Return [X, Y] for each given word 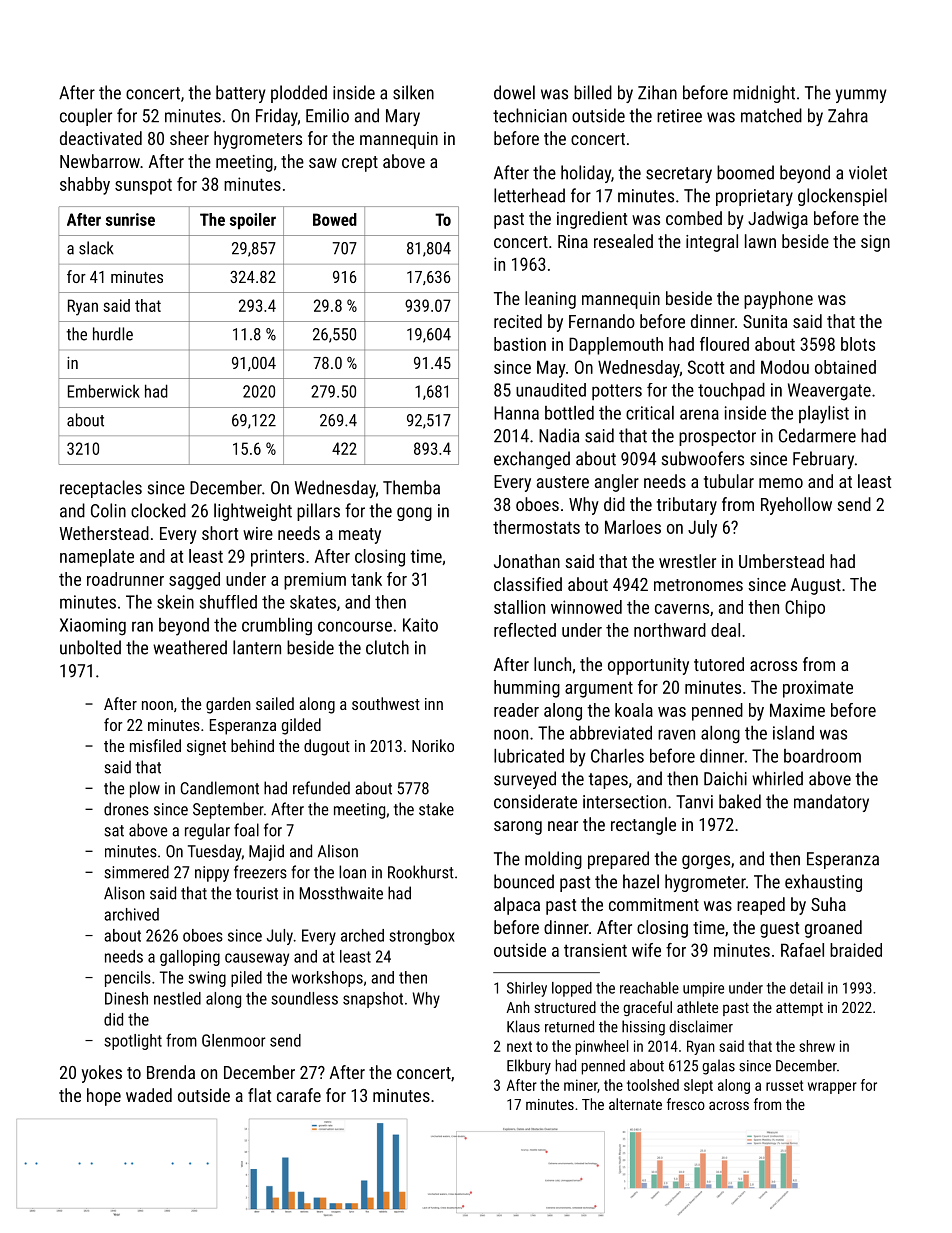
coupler [86, 117]
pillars [318, 512]
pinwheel [602, 1047]
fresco [686, 1104]
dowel [514, 92]
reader [516, 710]
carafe [299, 1095]
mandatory [831, 803]
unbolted [90, 647]
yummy [861, 96]
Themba [411, 487]
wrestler [687, 561]
